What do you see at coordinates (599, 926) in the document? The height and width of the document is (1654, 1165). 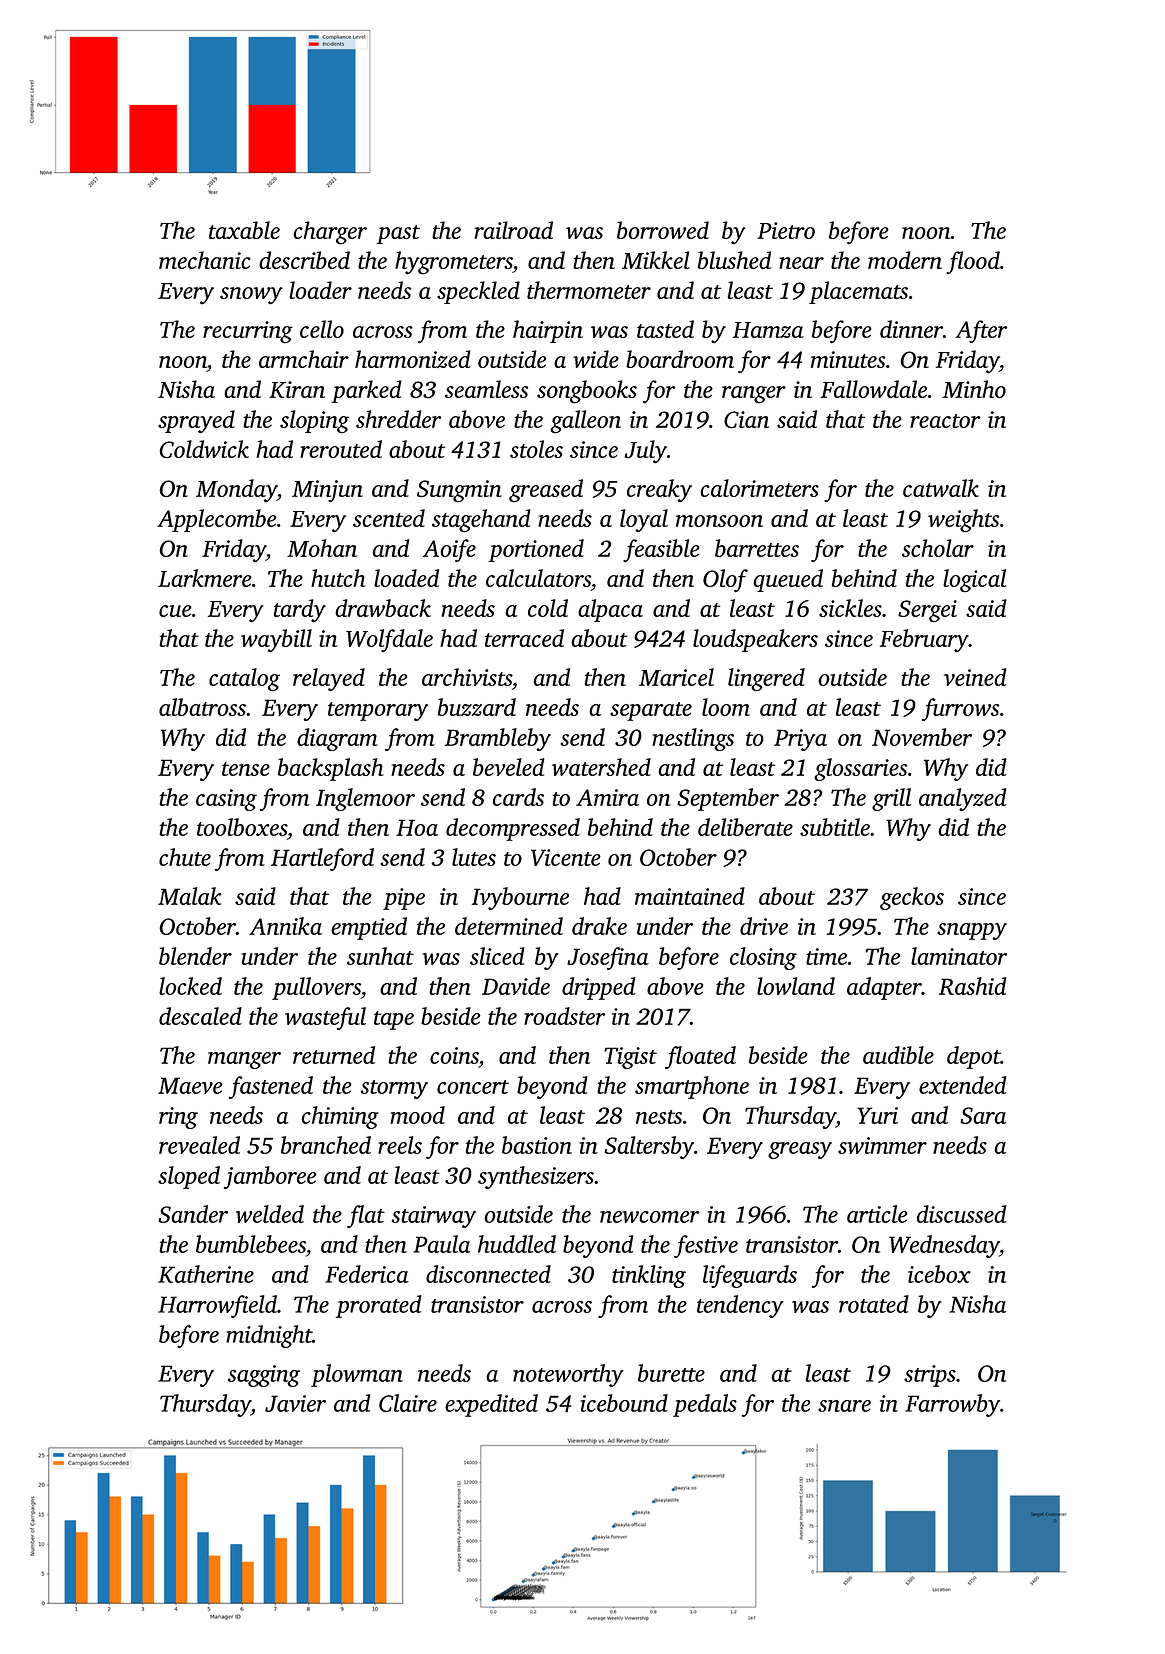 I see `drake` at bounding box center [599, 926].
